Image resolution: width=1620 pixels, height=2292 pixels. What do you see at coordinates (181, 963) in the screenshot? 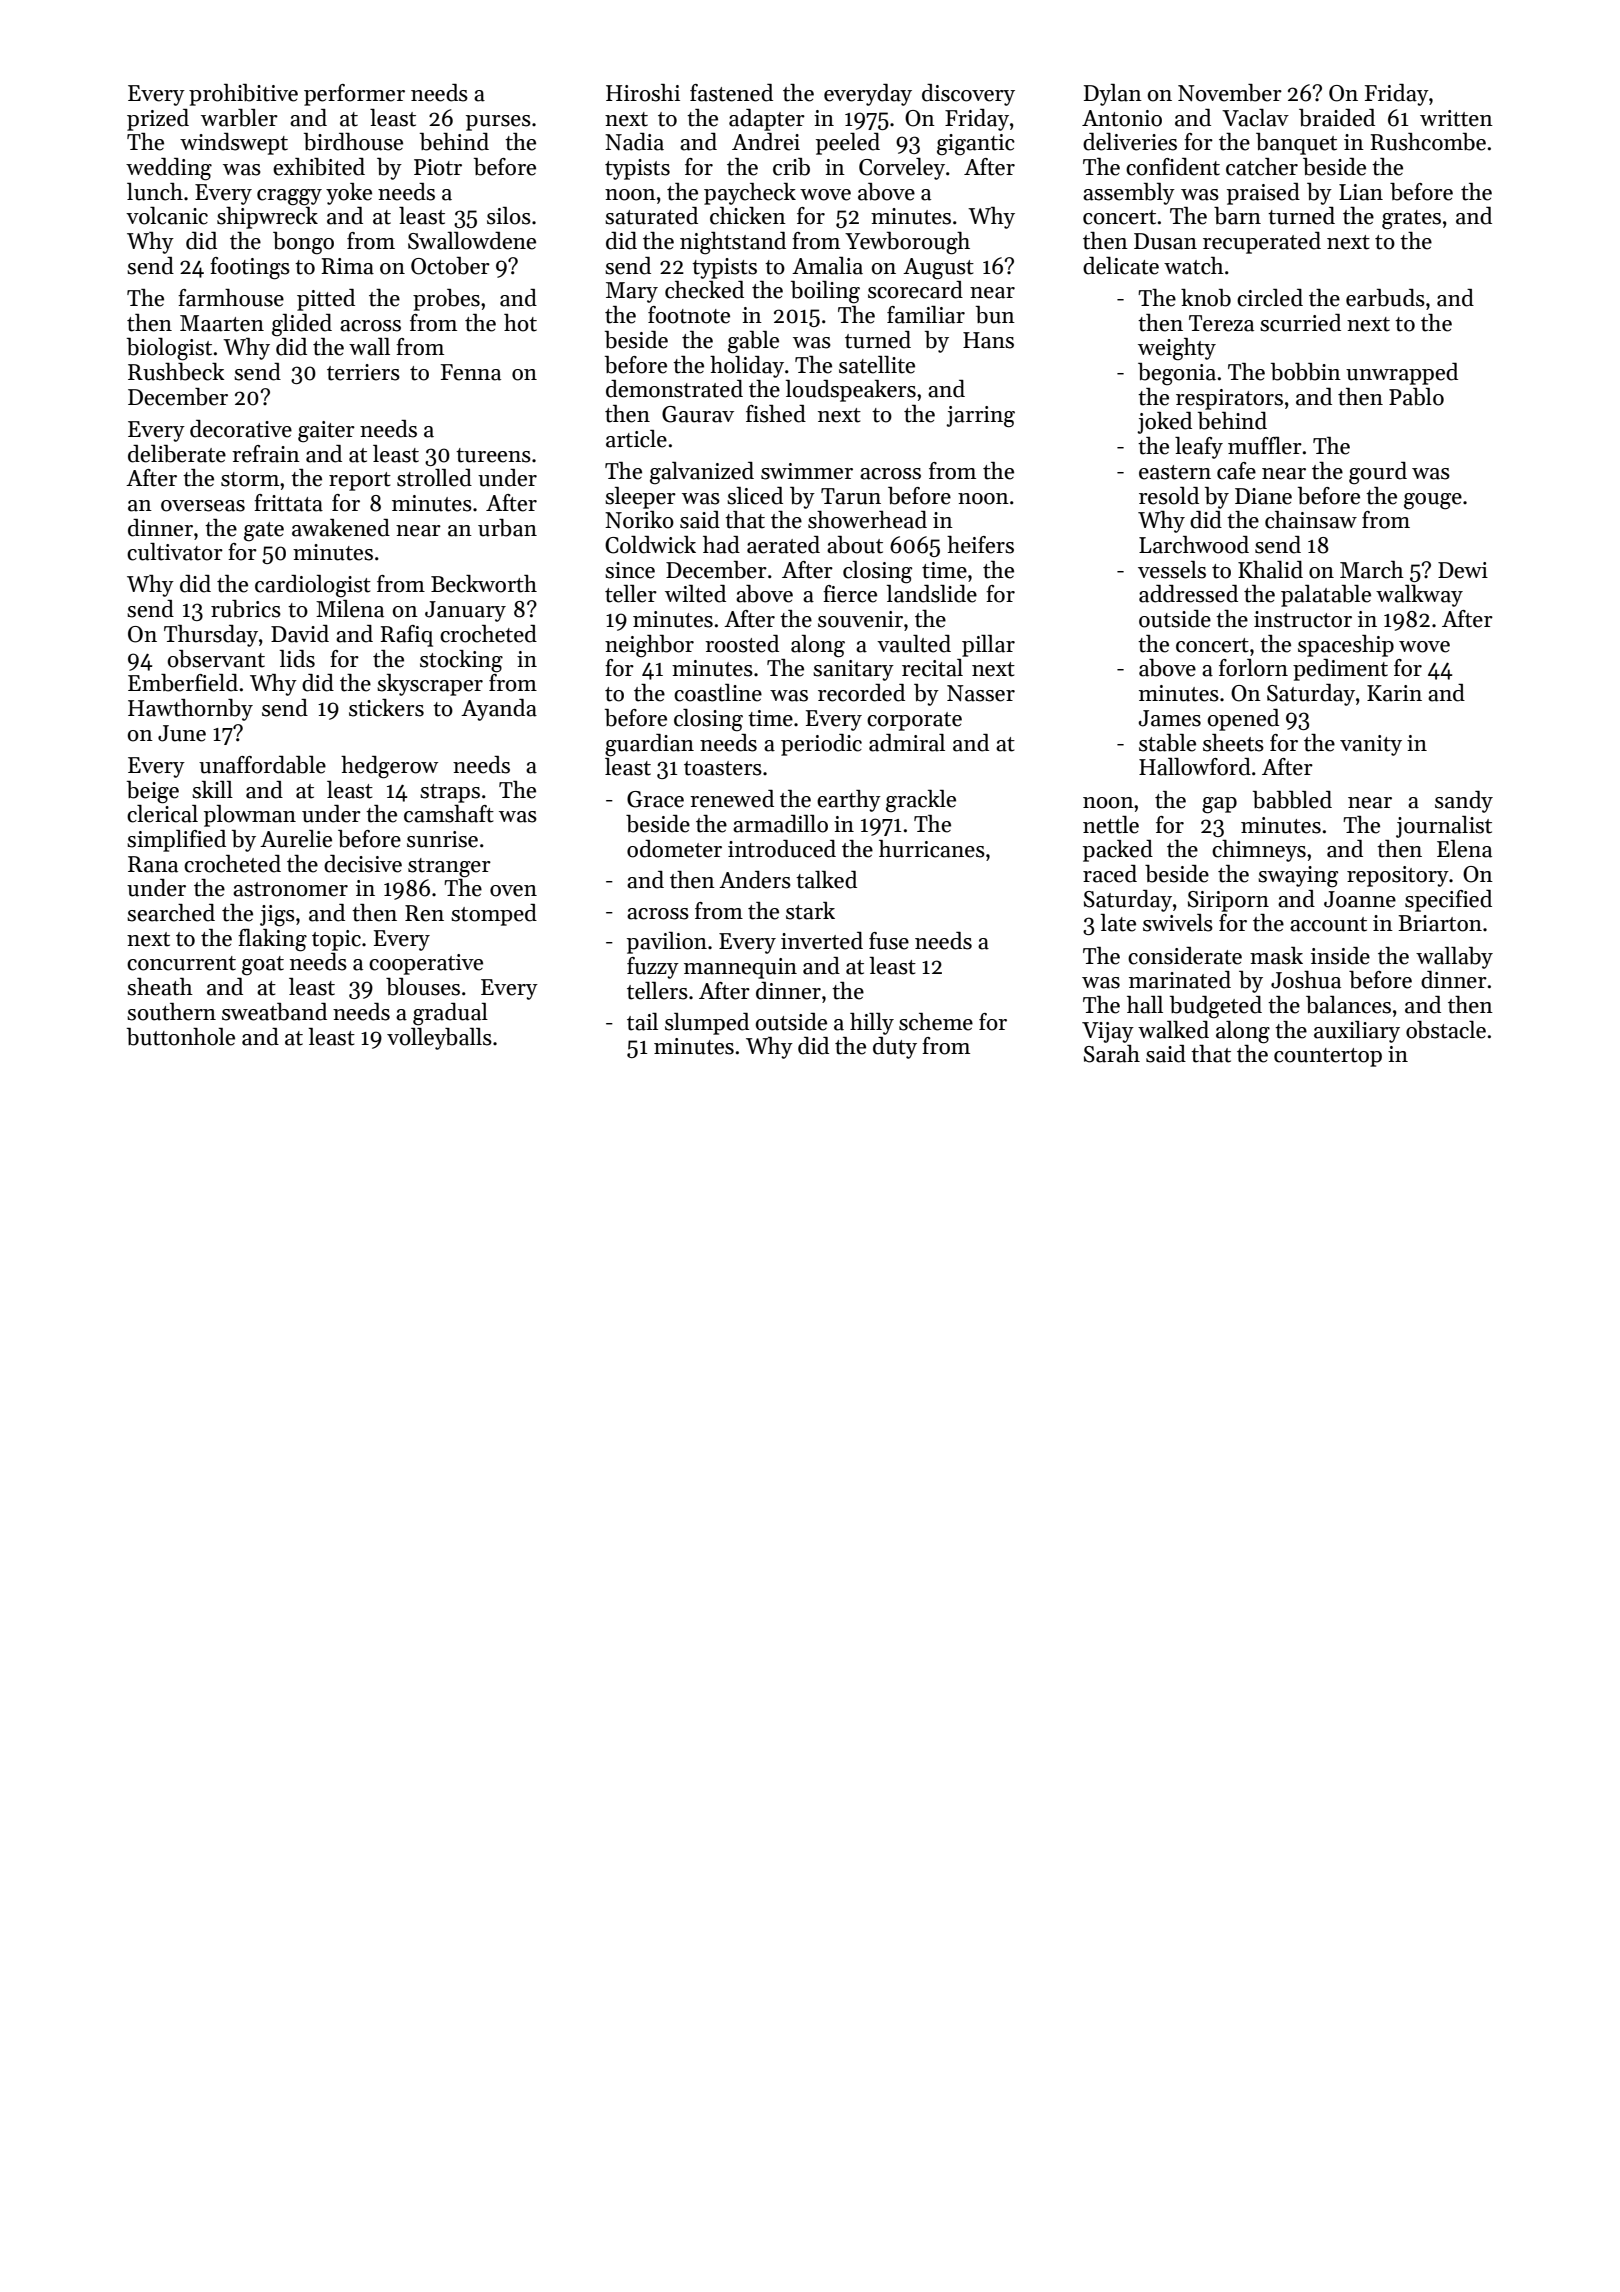
I see `concurrent` at bounding box center [181, 963].
